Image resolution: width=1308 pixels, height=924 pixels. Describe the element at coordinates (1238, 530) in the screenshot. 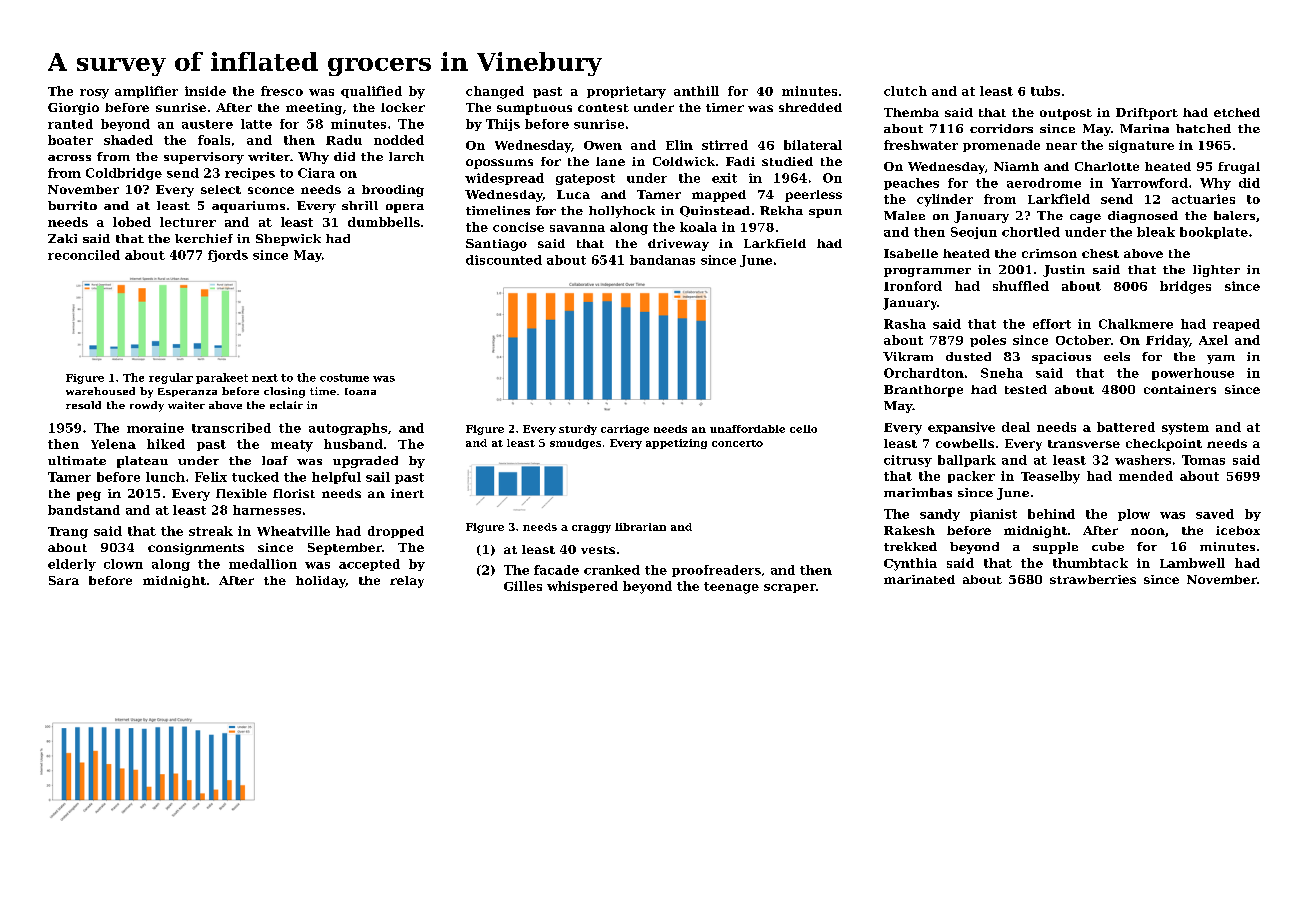

I see `icebox` at that location.
